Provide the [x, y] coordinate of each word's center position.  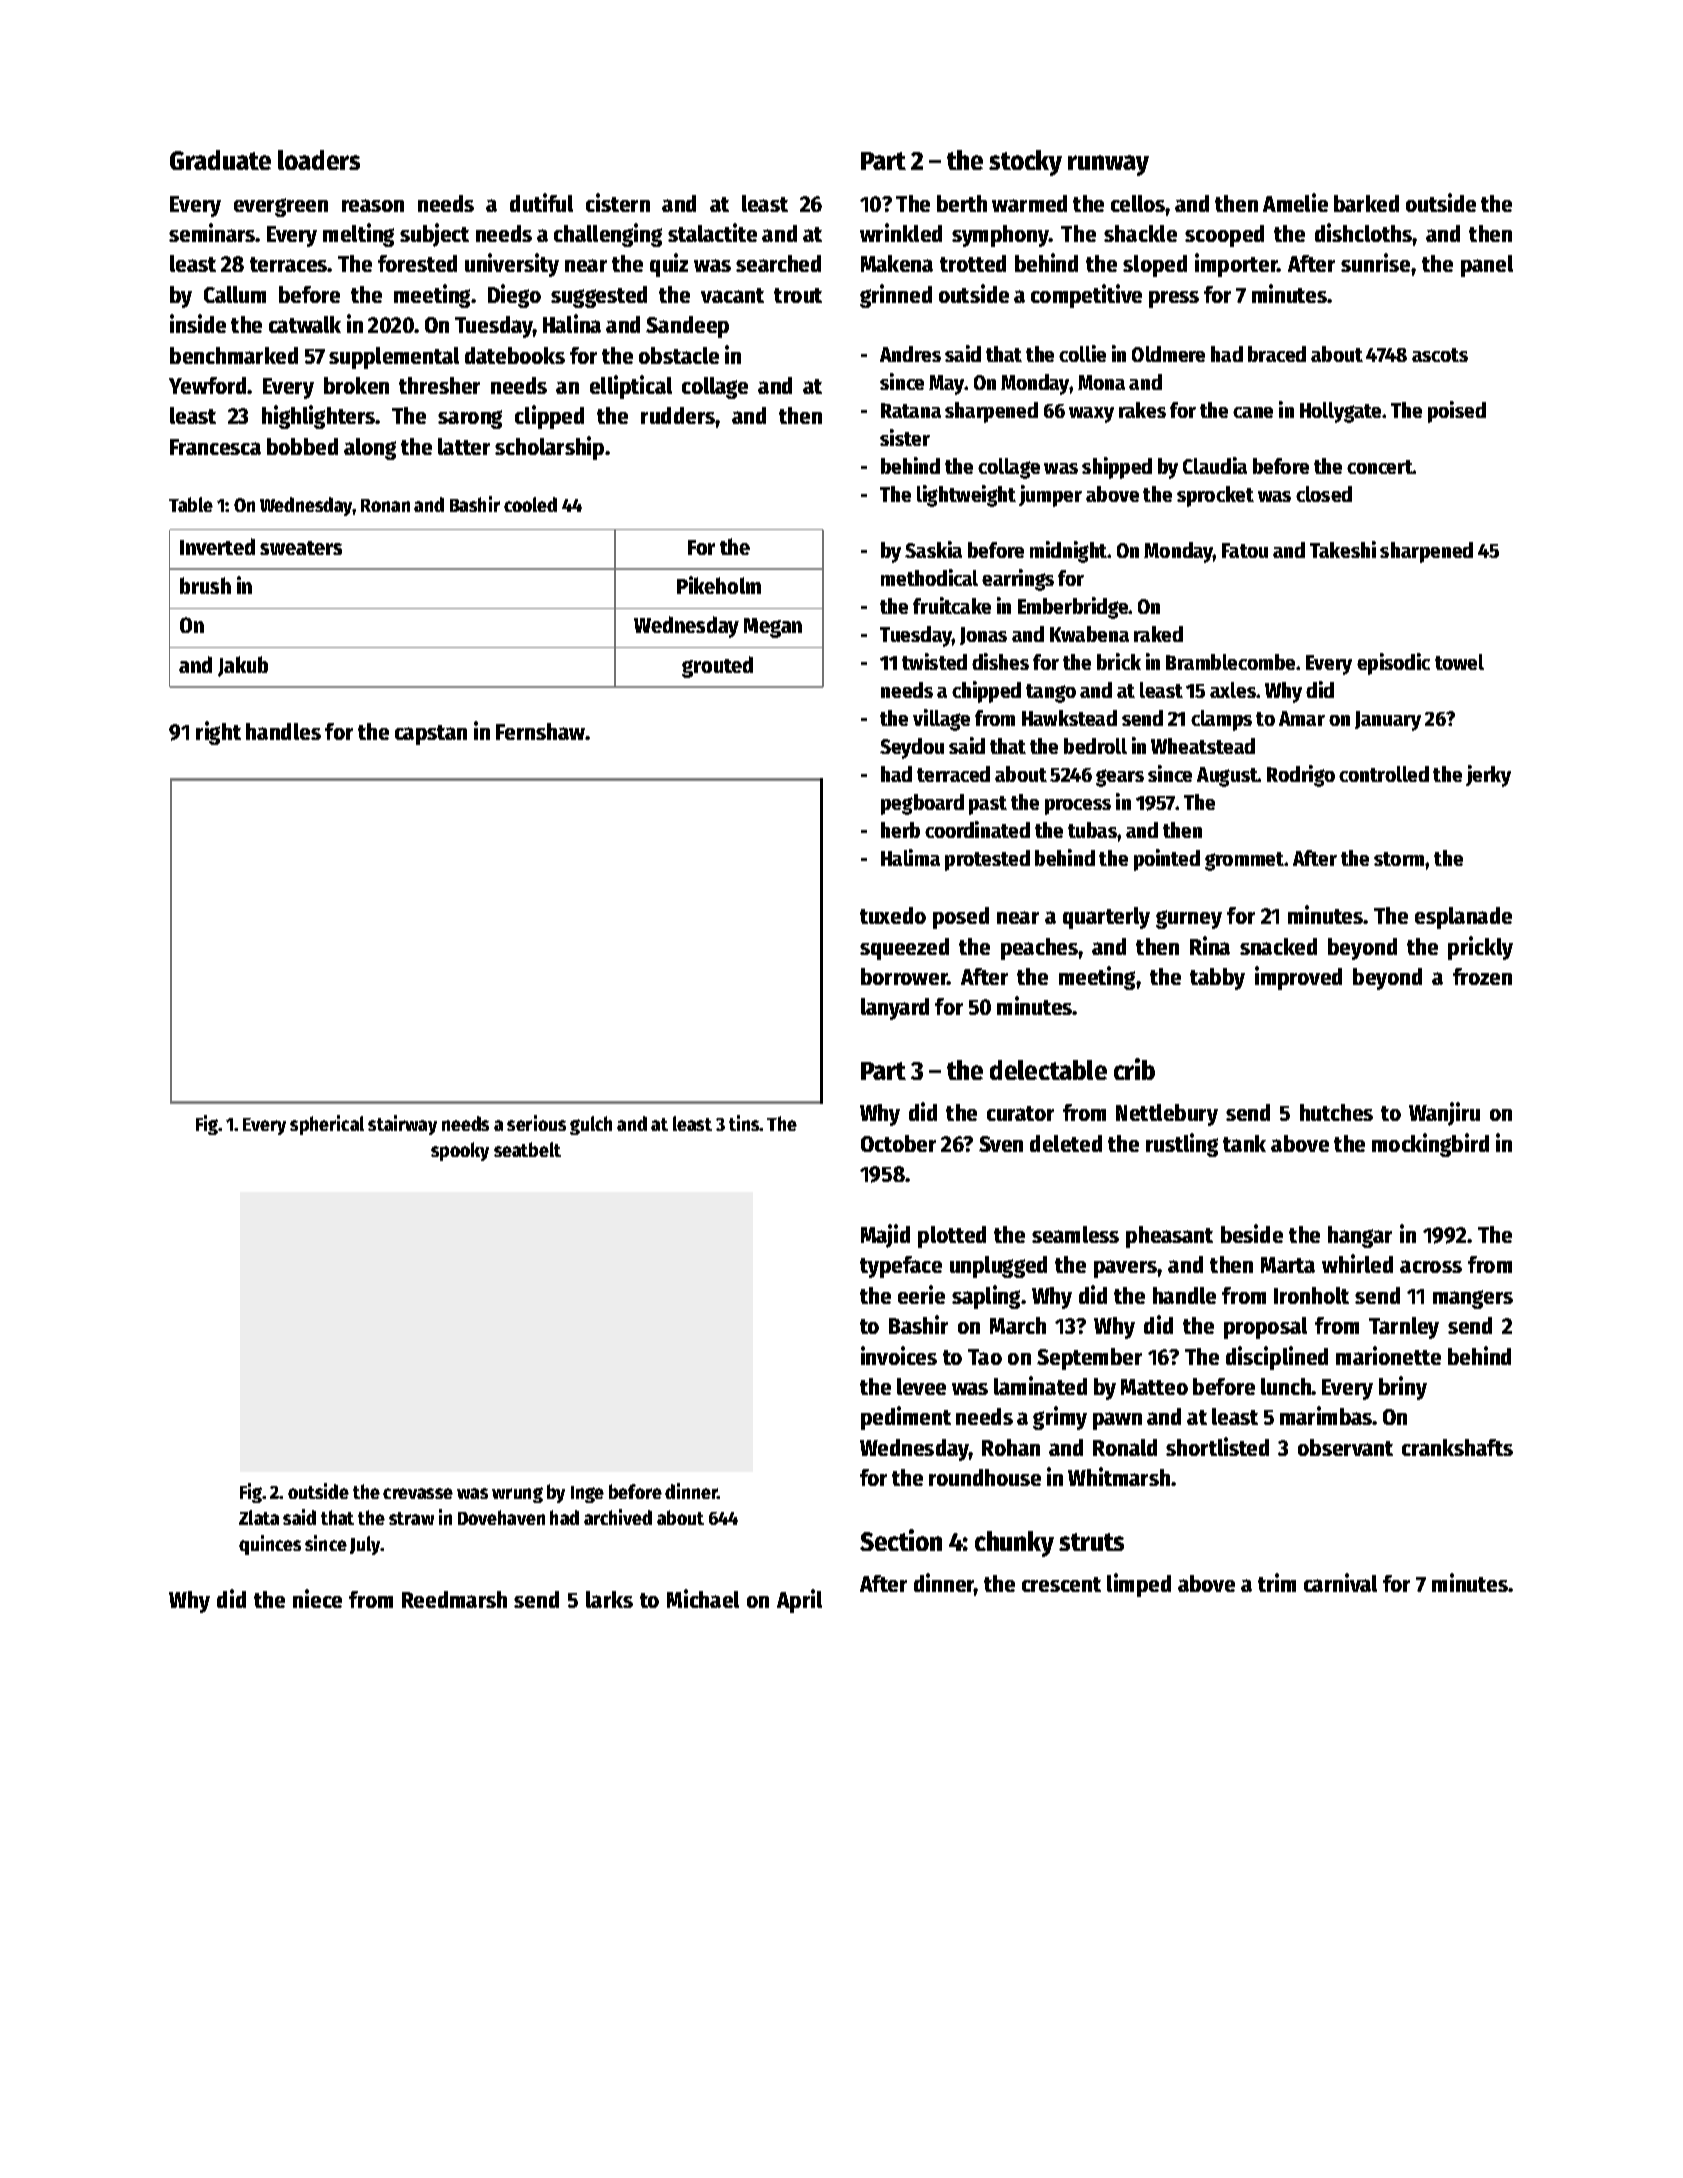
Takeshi [1343, 549]
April [799, 1601]
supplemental [394, 358]
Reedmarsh [454, 1599]
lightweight [966, 496]
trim [1277, 1582]
